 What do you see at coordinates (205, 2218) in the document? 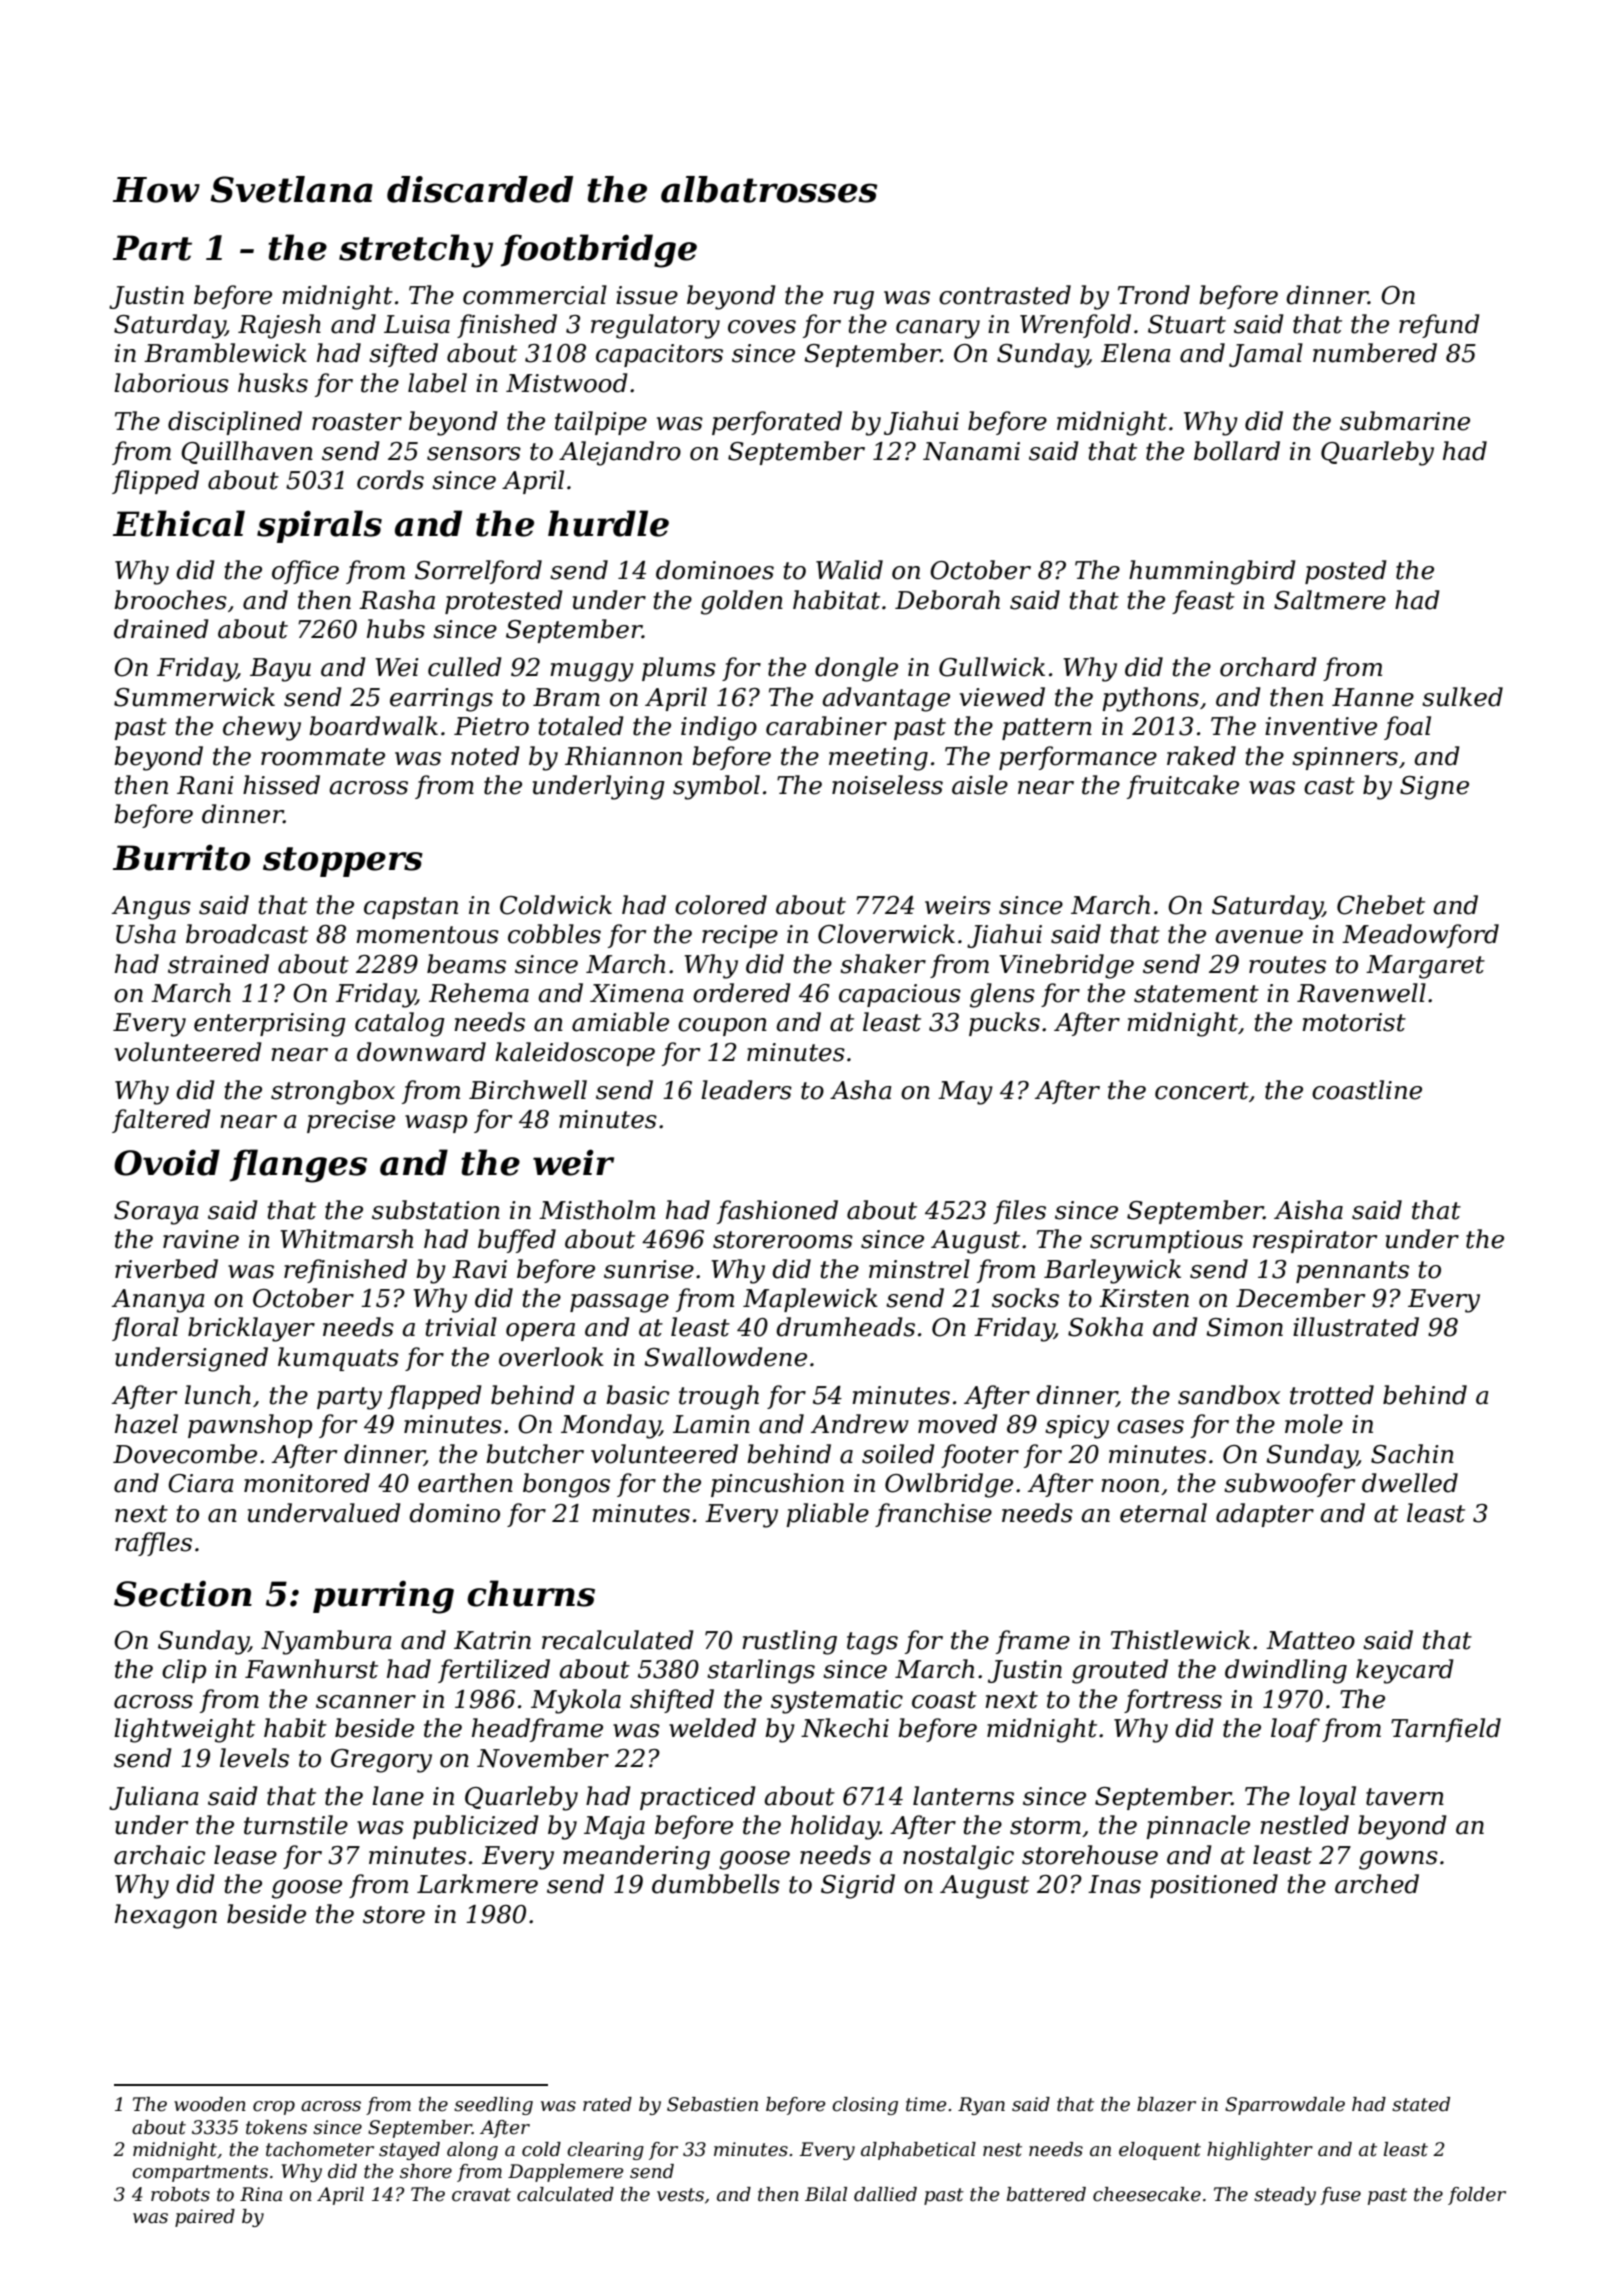
I see `paired` at bounding box center [205, 2218].
